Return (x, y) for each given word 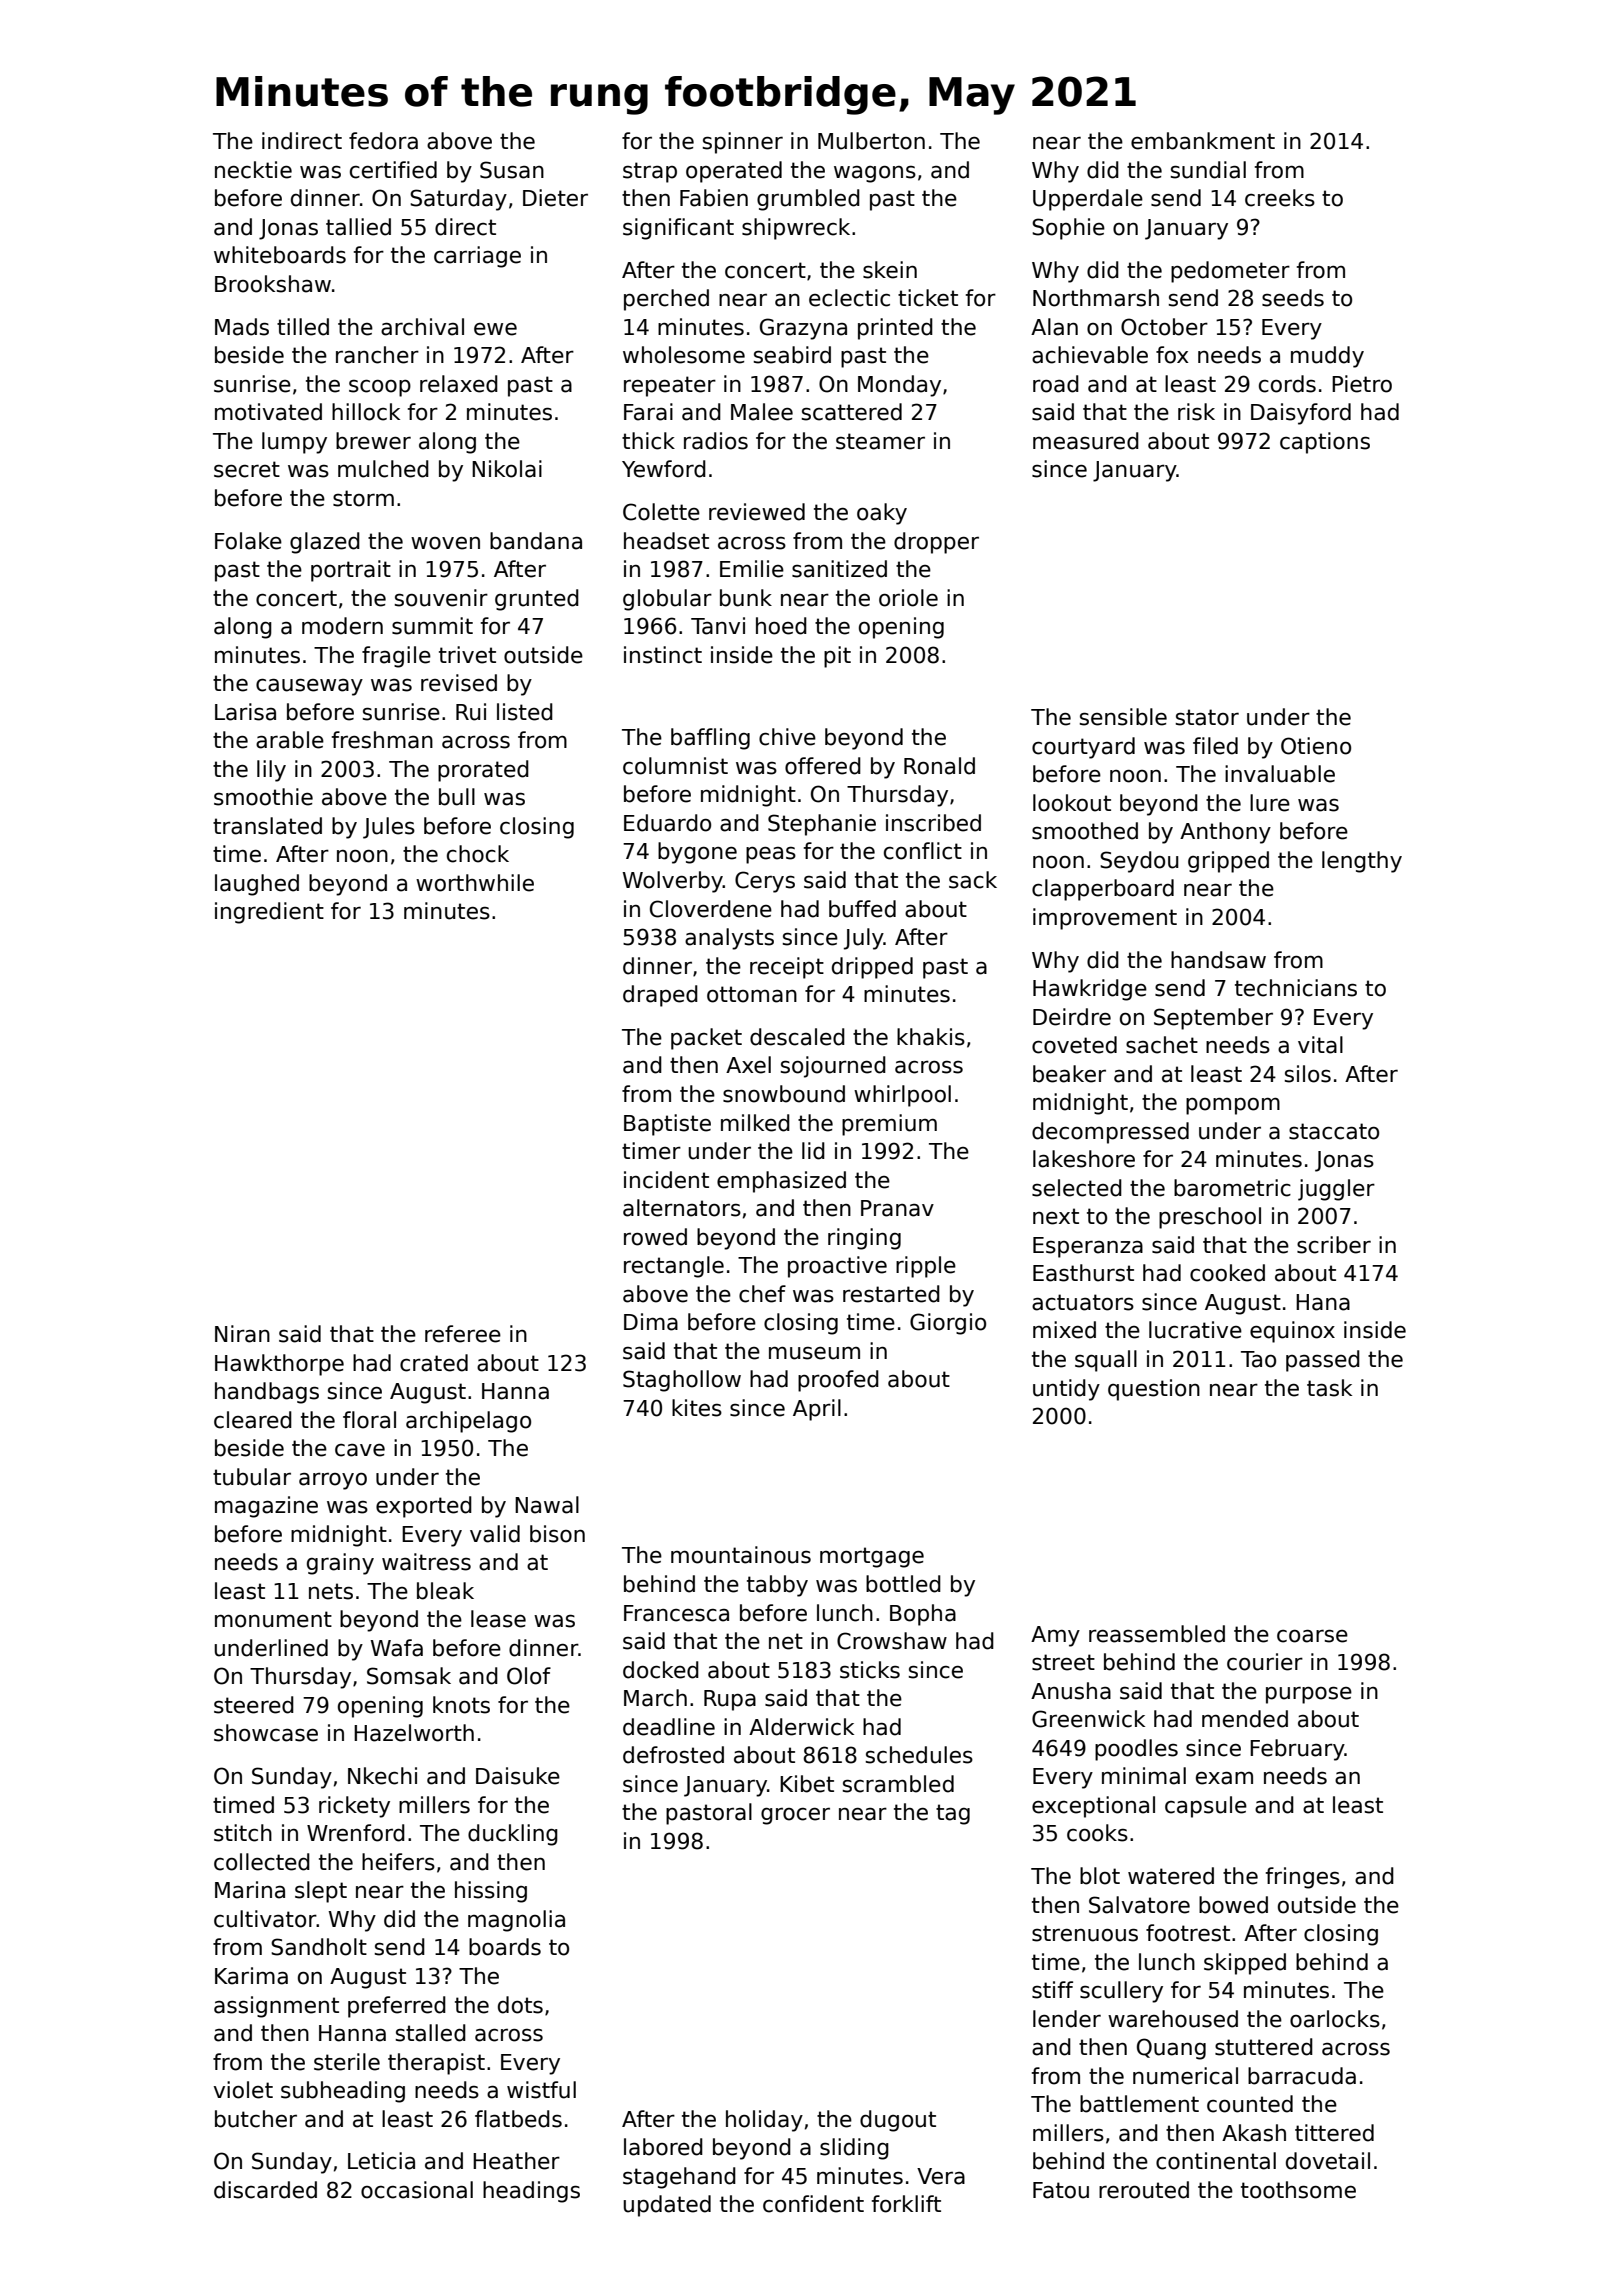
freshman (382, 740)
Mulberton (871, 141)
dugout (898, 2121)
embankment (1203, 141)
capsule (1206, 1807)
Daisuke (518, 1776)
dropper (936, 543)
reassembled (1157, 1634)
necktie (253, 170)
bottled (903, 1584)
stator (1207, 717)
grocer (795, 1816)
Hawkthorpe (279, 1365)
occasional (417, 2190)
